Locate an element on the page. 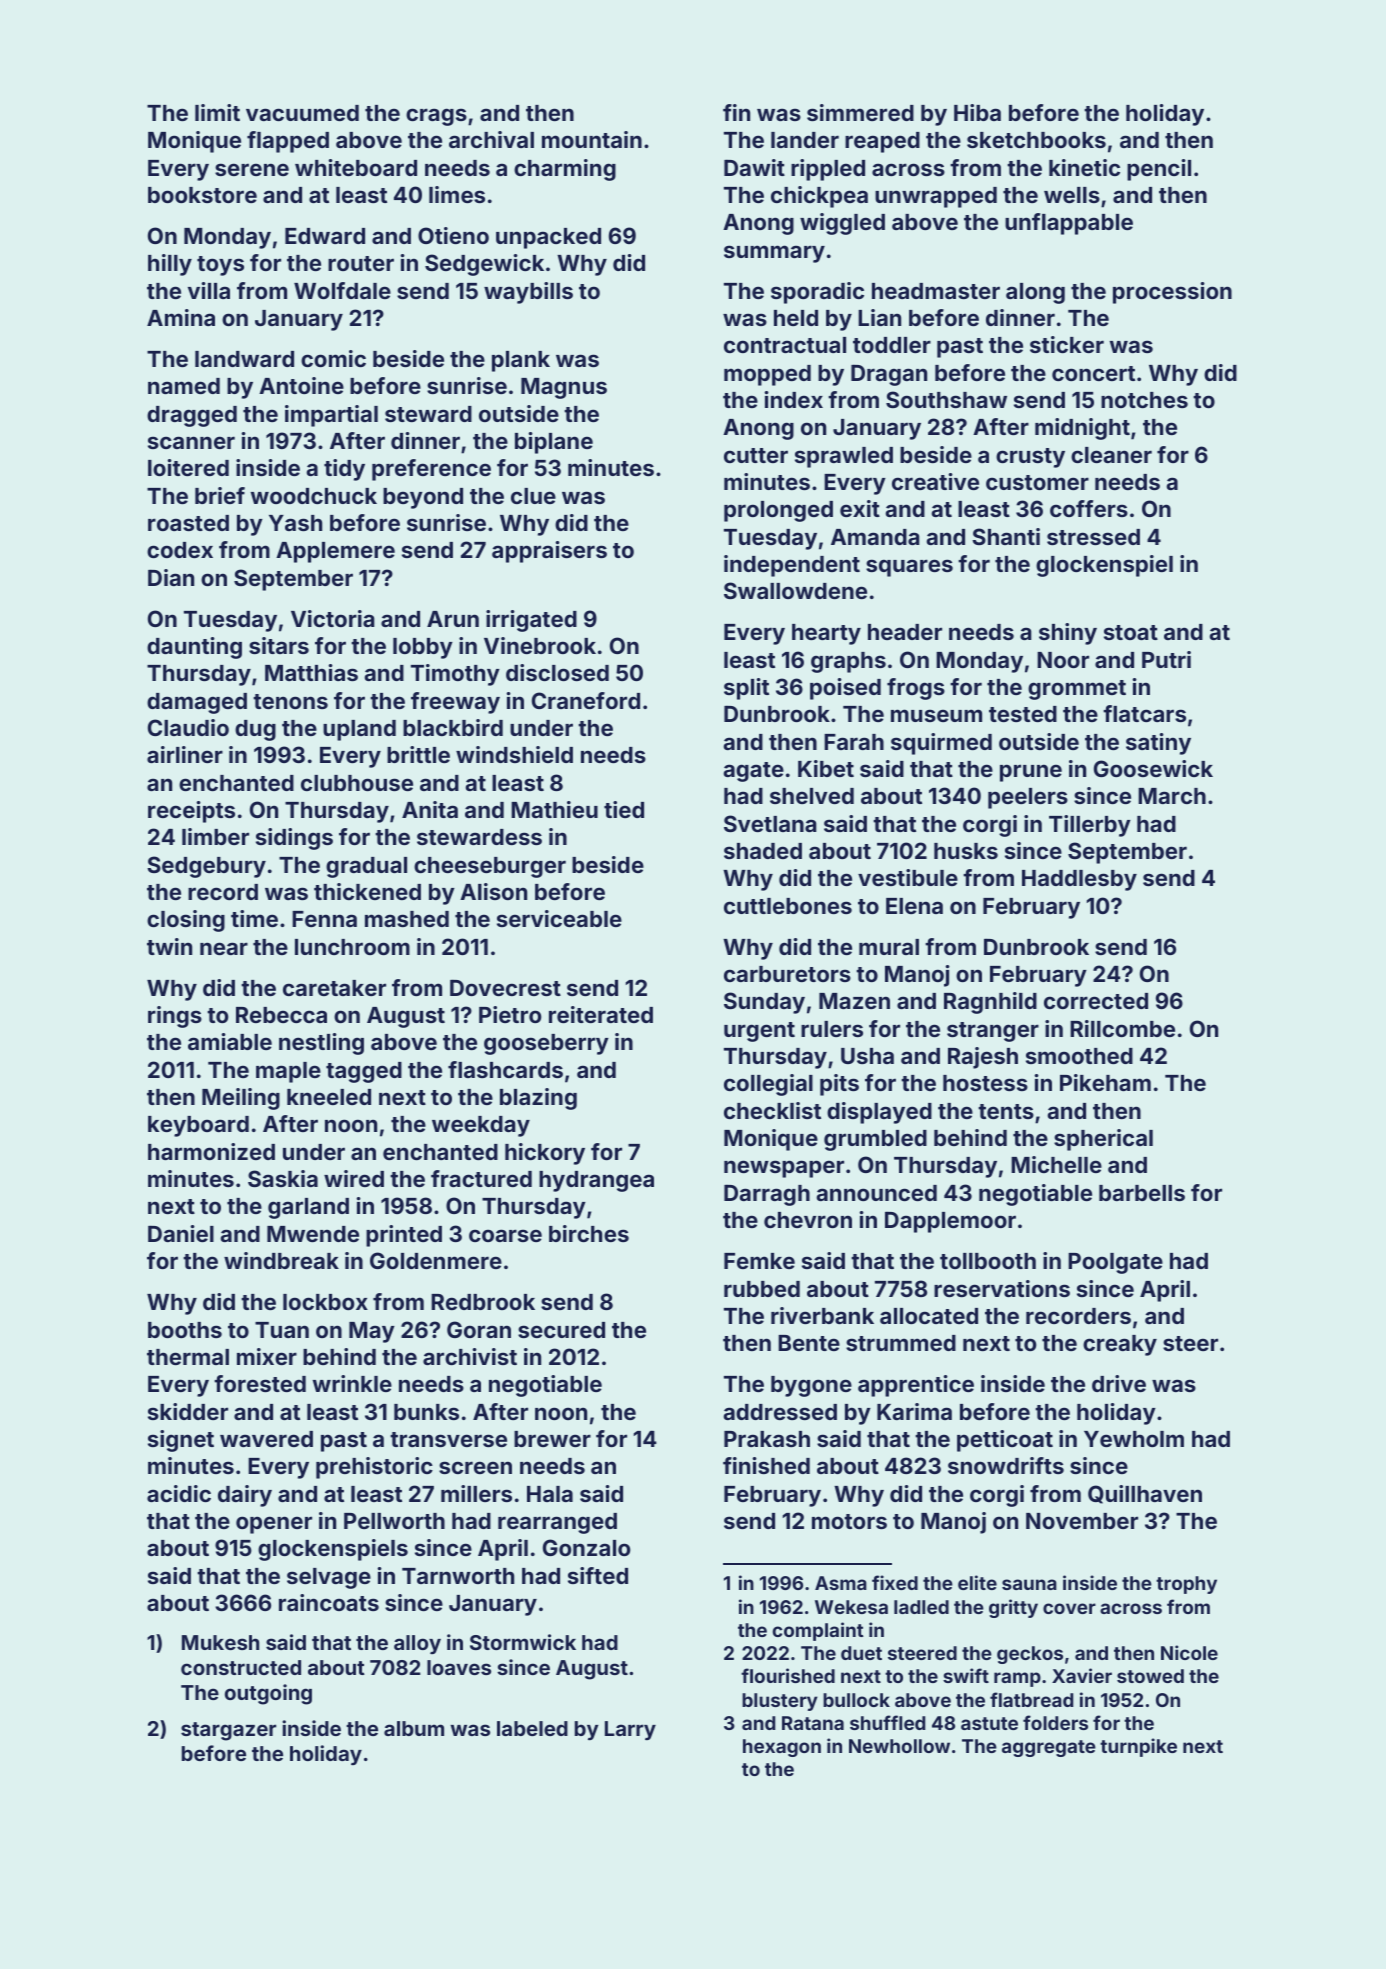 This image has width=1386, height=1969. amiable is located at coordinates (230, 1041).
